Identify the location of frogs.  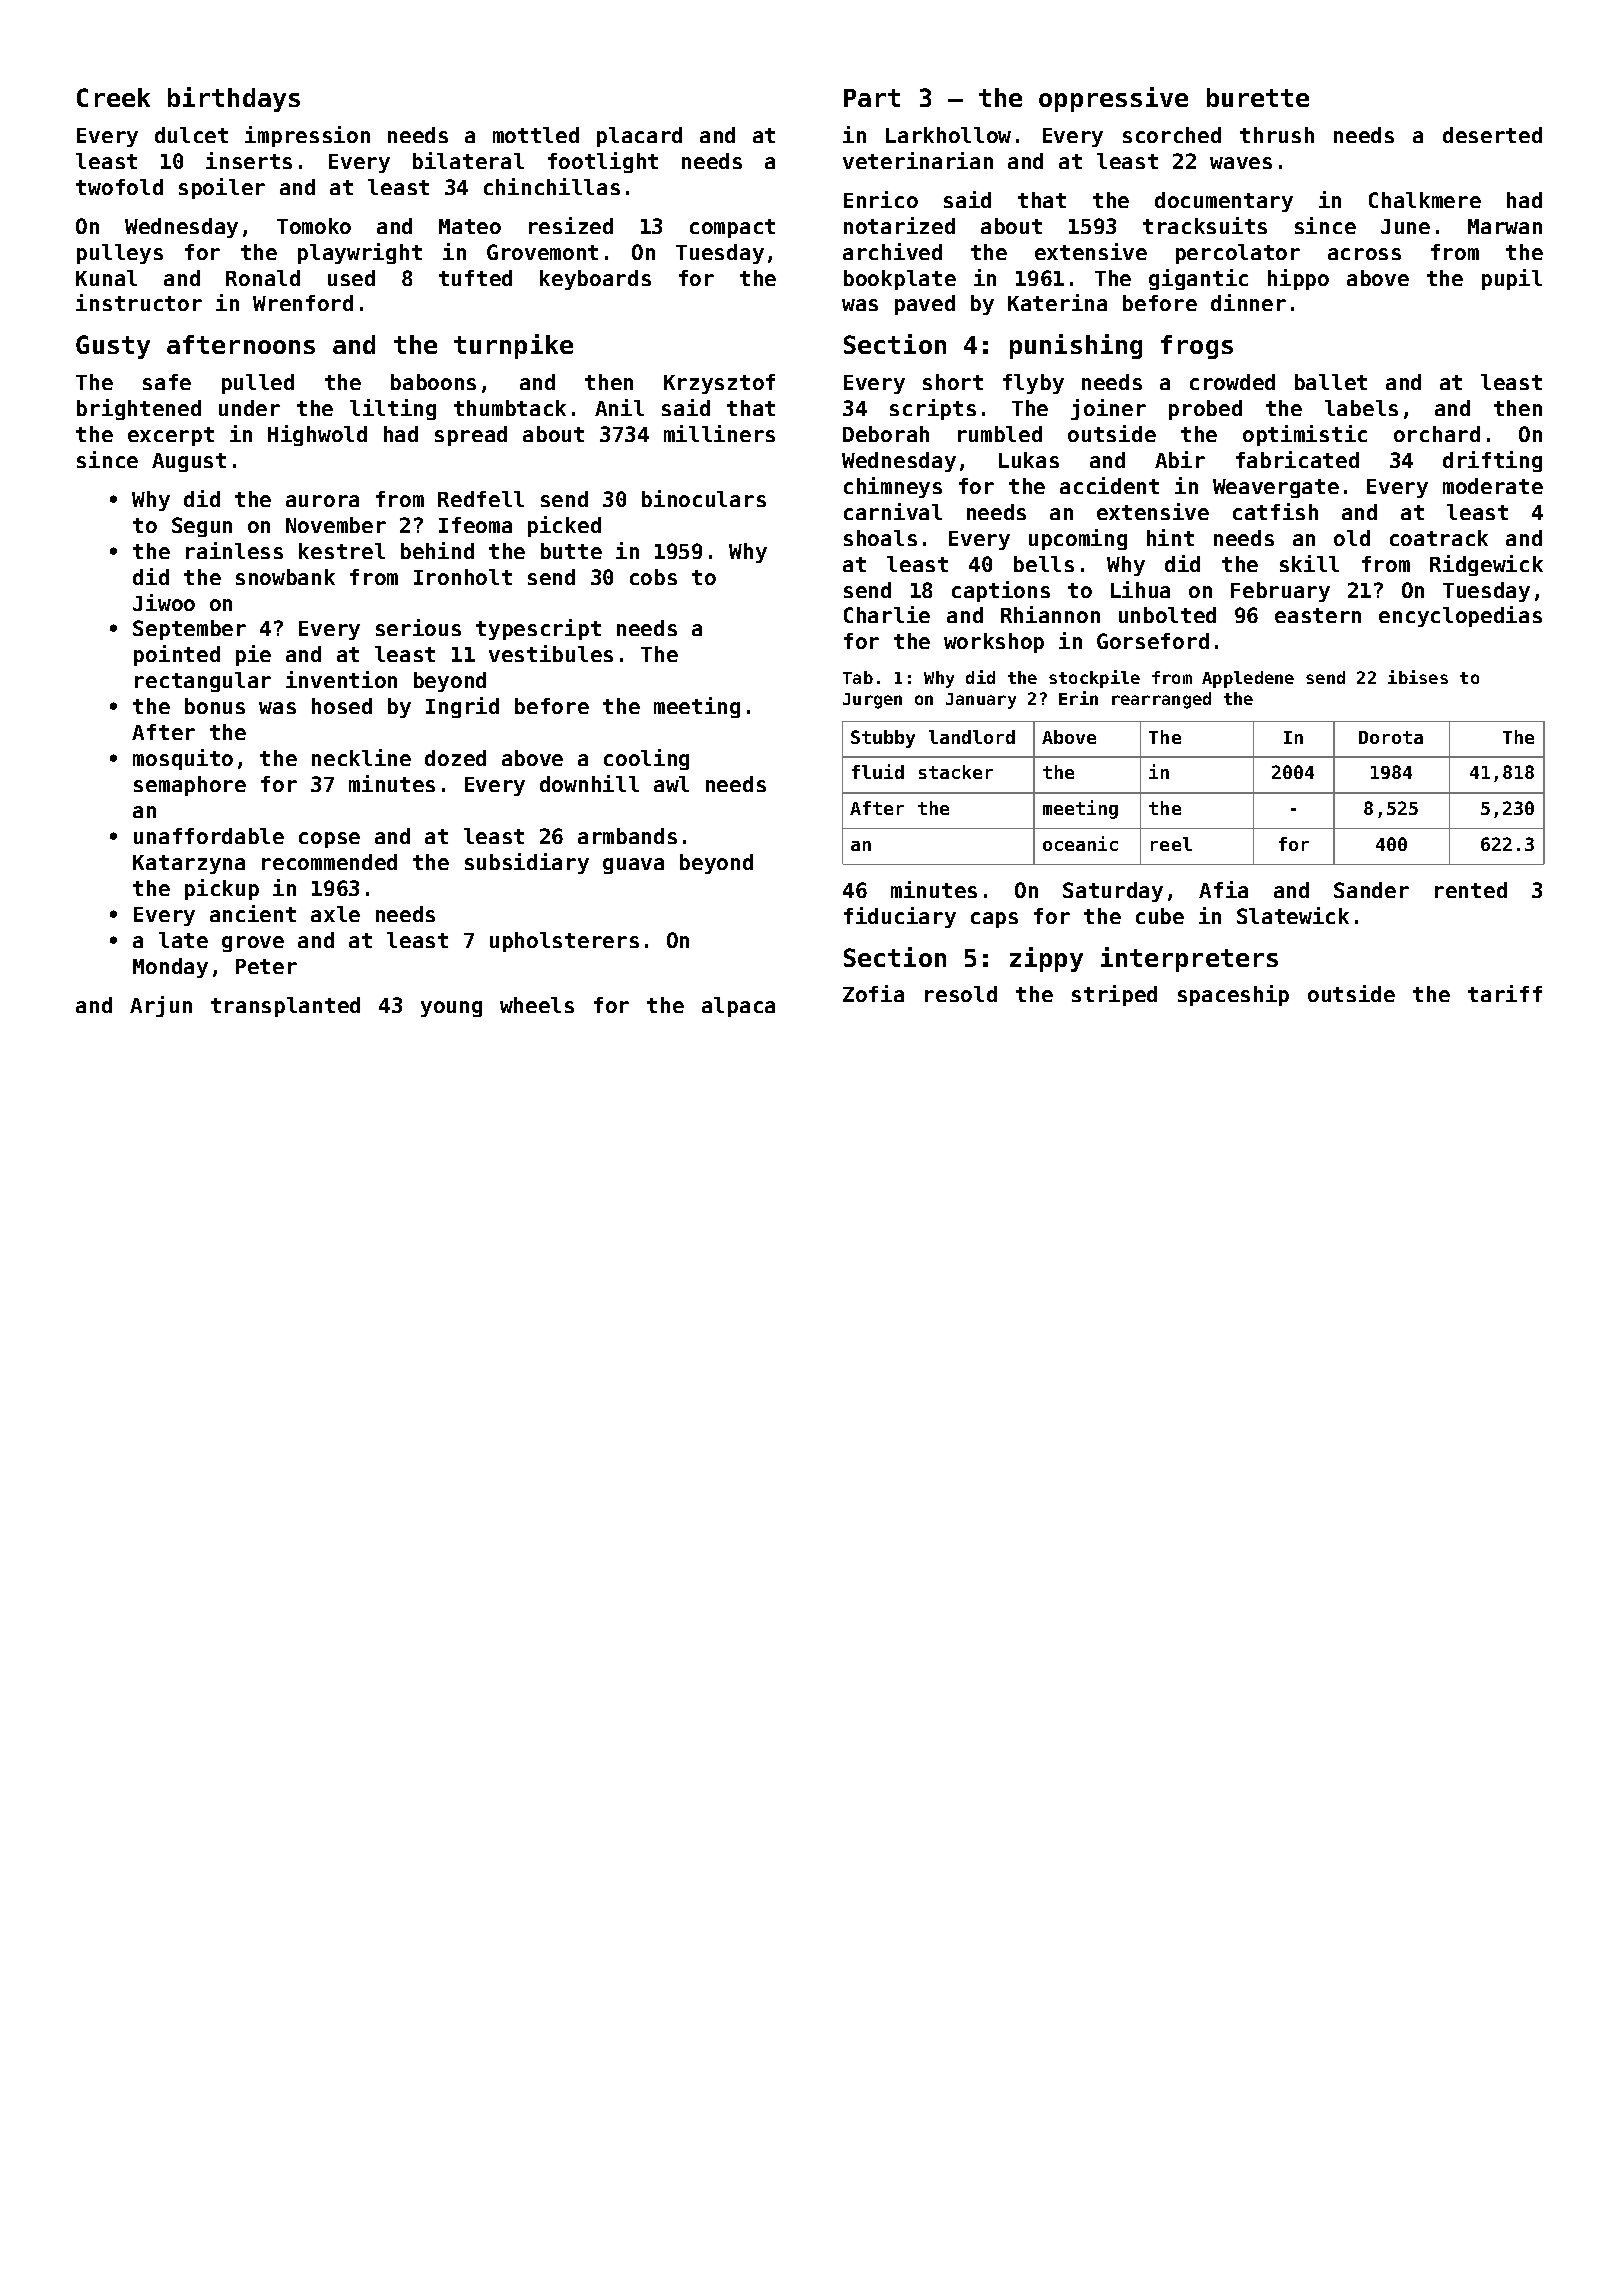
(1197, 347).
